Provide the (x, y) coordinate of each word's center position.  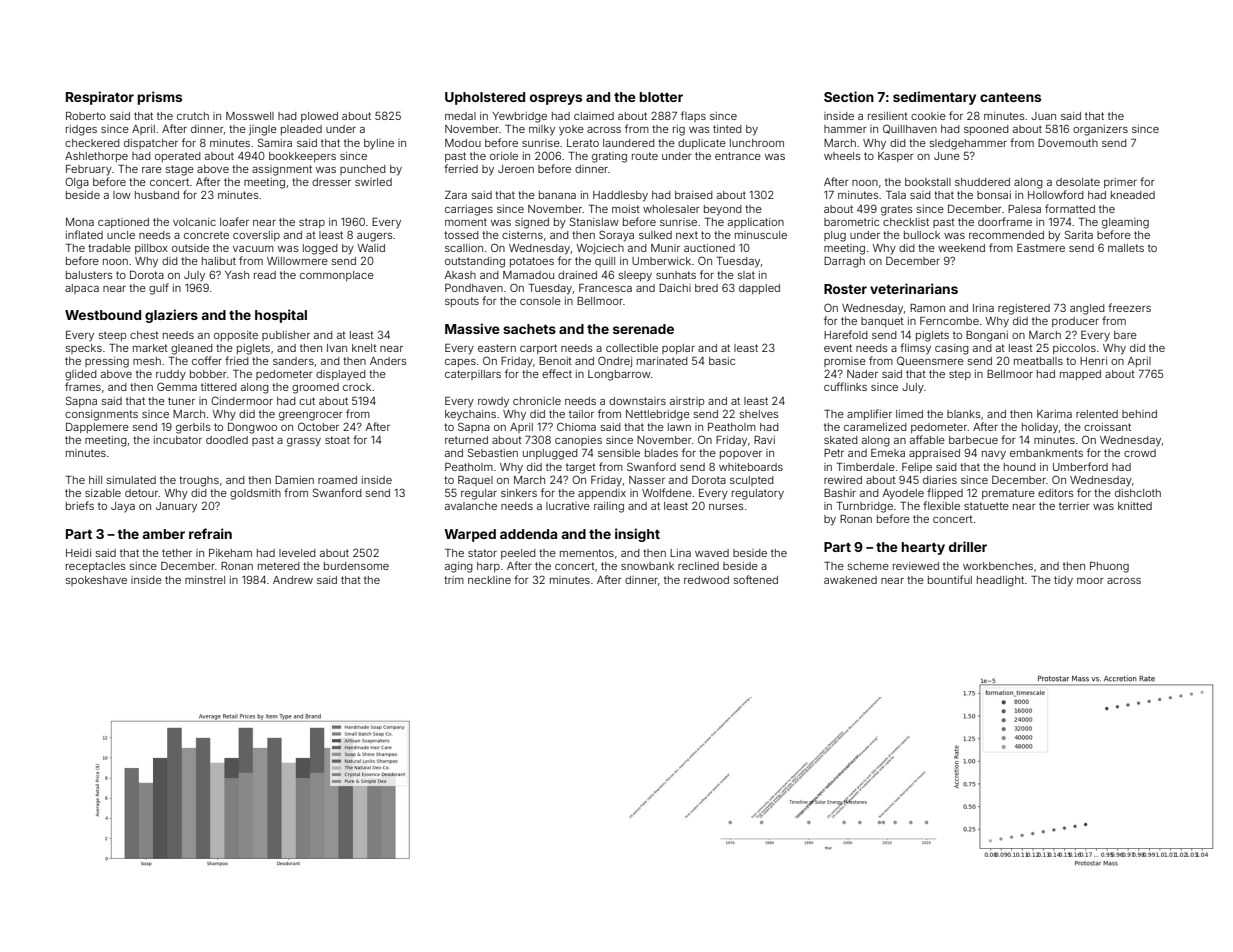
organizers (1100, 130)
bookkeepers (302, 157)
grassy (304, 442)
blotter (661, 97)
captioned (123, 223)
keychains (470, 415)
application (756, 223)
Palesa (1024, 209)
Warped (470, 535)
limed (909, 414)
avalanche (471, 506)
